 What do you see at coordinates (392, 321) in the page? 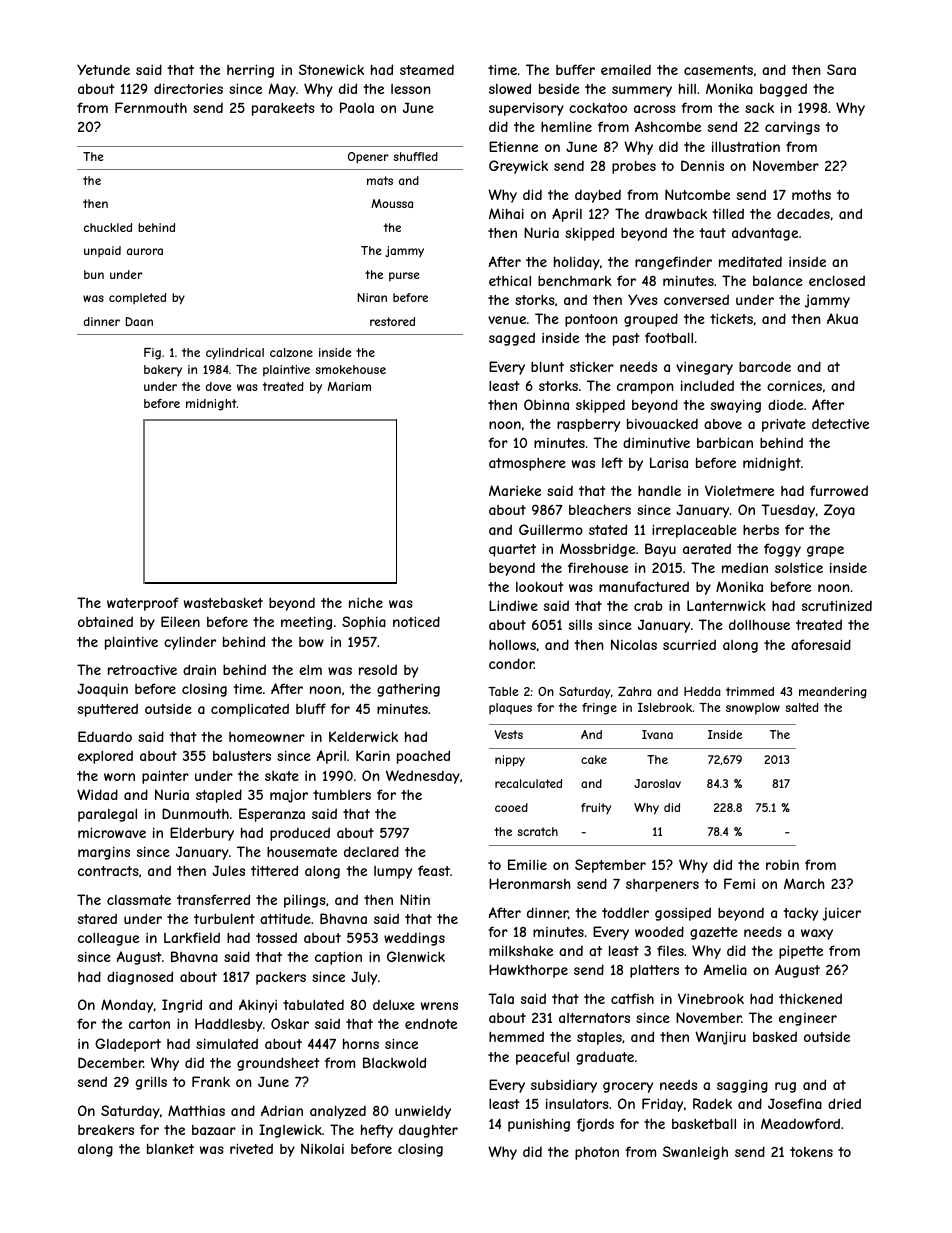
I see `restored` at bounding box center [392, 321].
